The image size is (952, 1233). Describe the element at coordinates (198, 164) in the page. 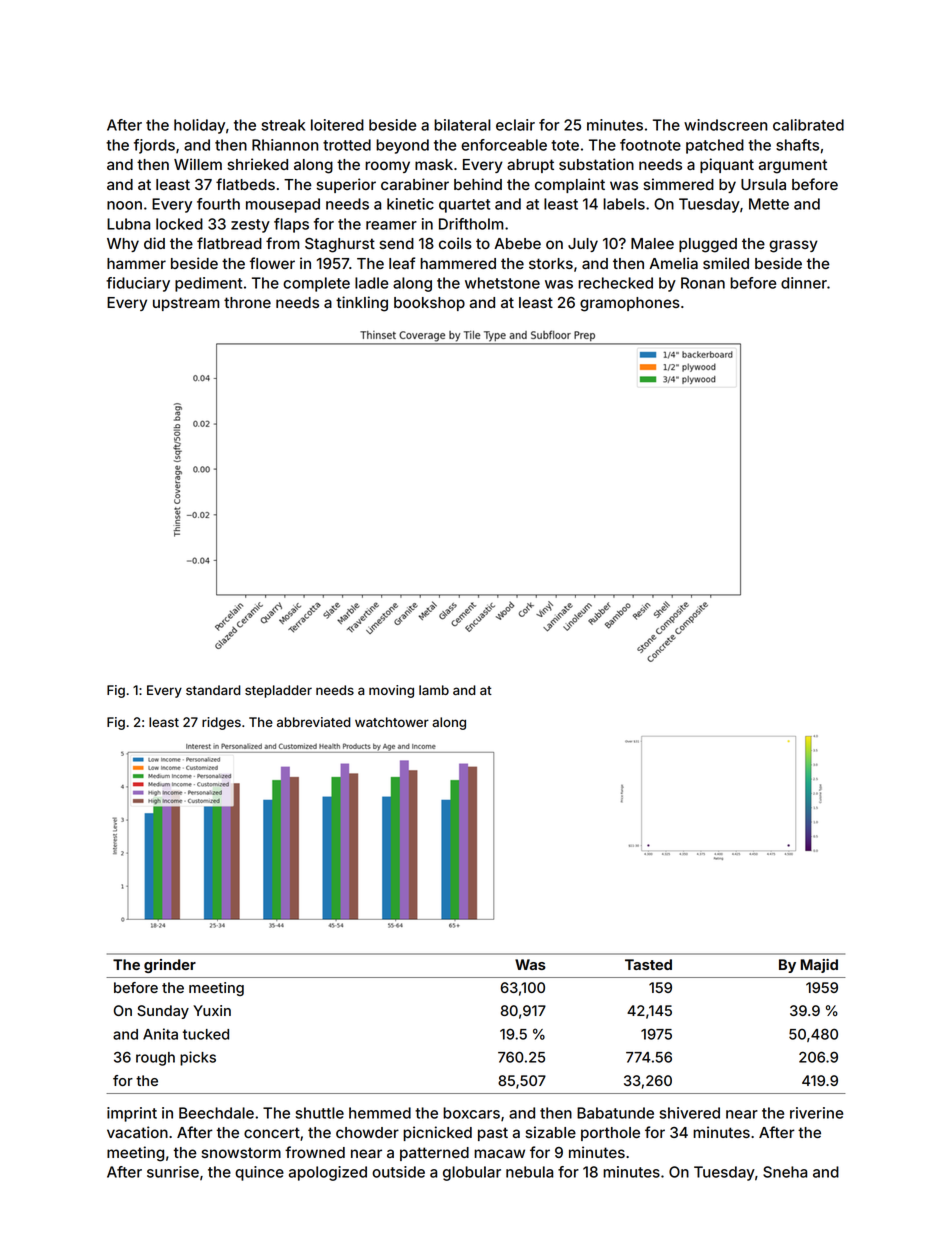

I see `Willem` at that location.
